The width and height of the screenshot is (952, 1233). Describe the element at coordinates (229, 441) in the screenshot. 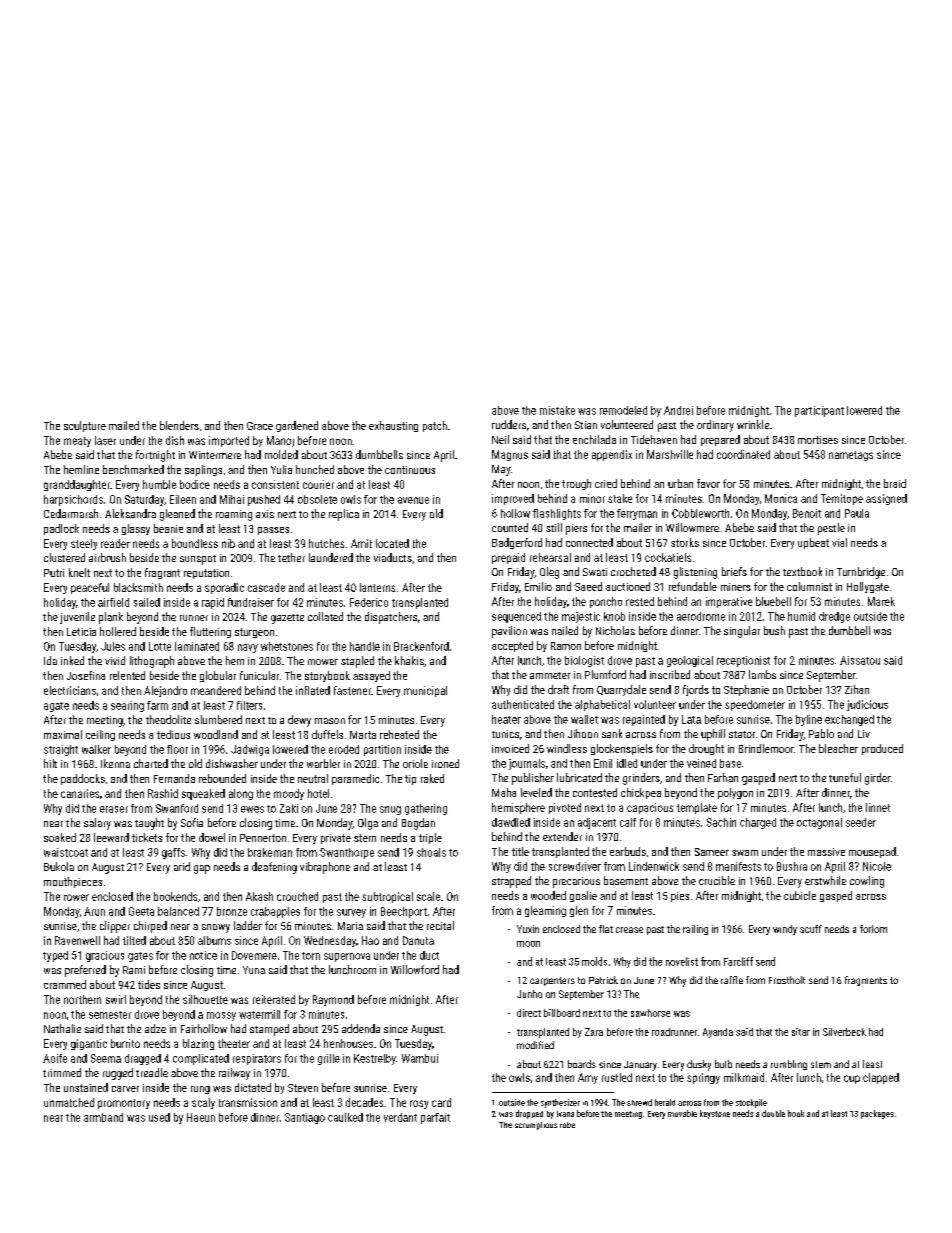

I see `imported` at that location.
